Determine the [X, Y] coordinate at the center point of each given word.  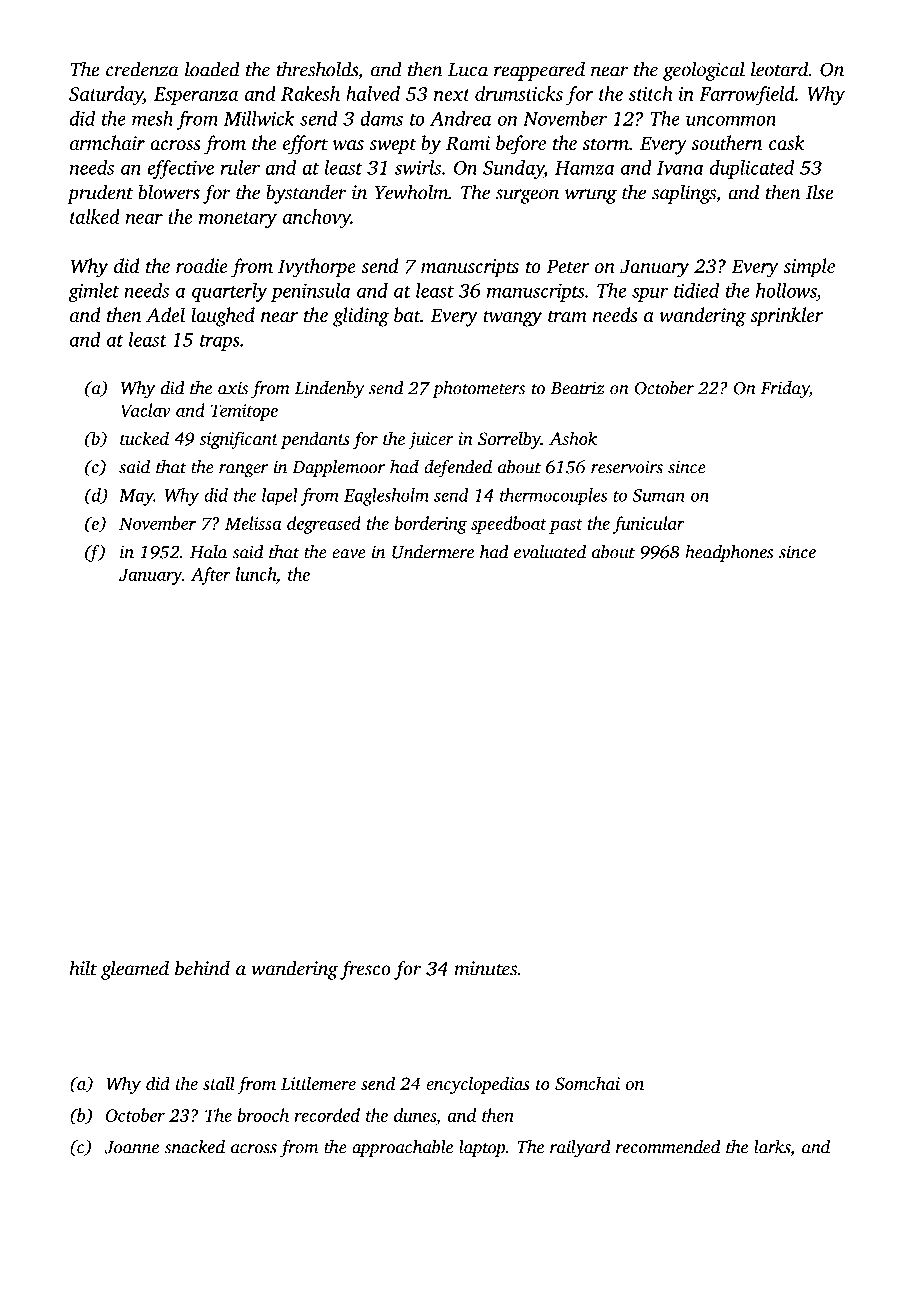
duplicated [752, 169]
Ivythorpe [317, 268]
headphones [729, 553]
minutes [486, 968]
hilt [83, 968]
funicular [649, 525]
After [211, 576]
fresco [365, 970]
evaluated [550, 552]
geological [704, 71]
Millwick [259, 118]
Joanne [131, 1147]
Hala [208, 552]
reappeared [539, 71]
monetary [238, 220]
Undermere [433, 552]
